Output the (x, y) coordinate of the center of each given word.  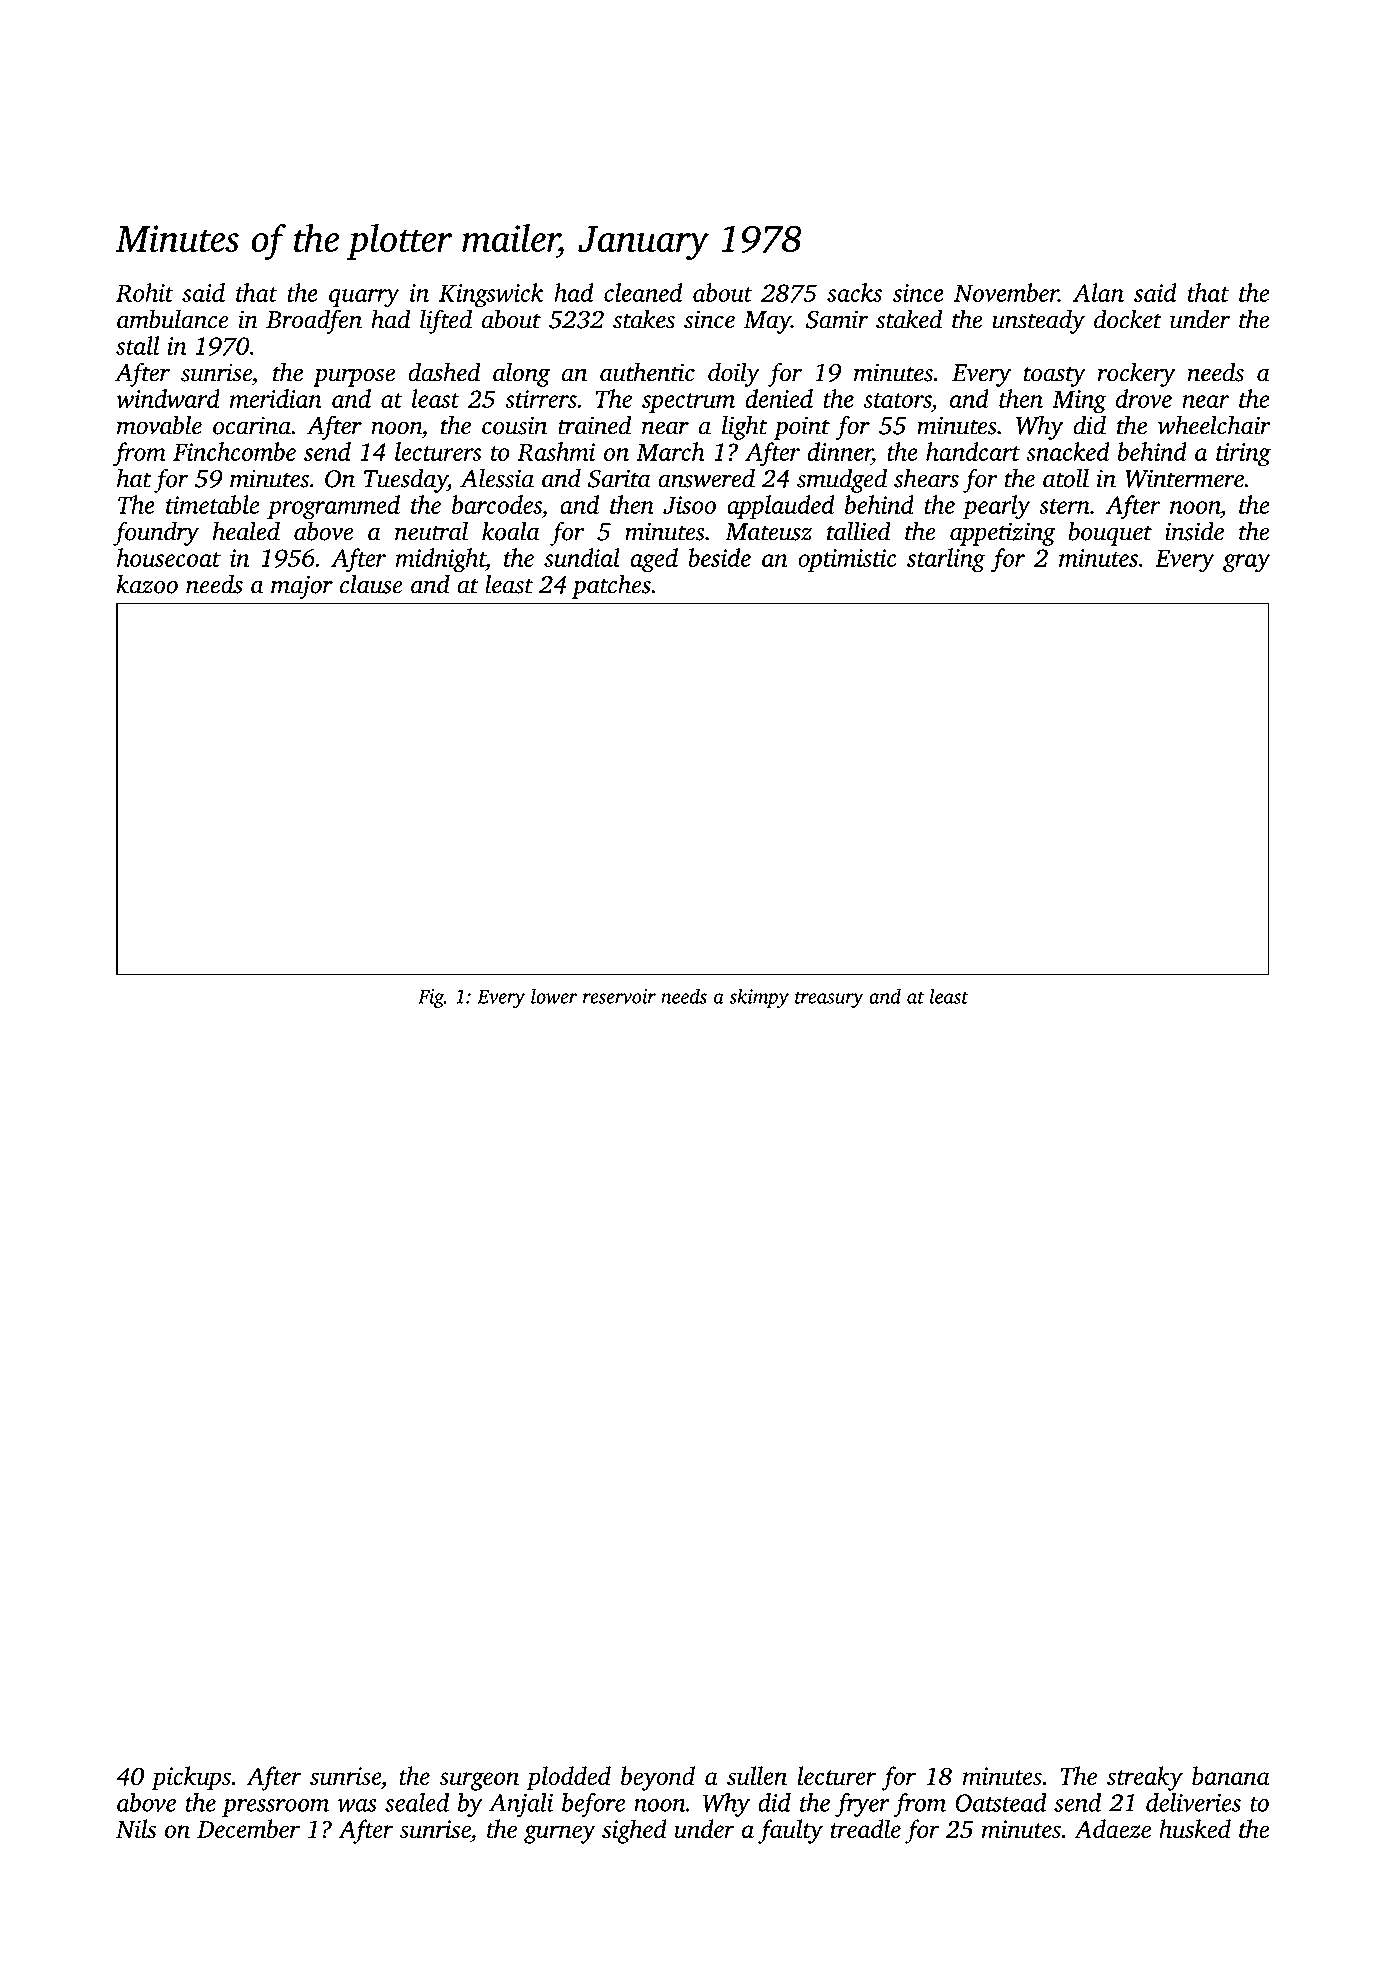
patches (611, 587)
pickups (191, 1778)
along (521, 374)
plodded (568, 1778)
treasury (829, 999)
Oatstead (1001, 1802)
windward (168, 398)
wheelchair (1214, 425)
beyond (658, 1778)
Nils (136, 1828)
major (302, 587)
